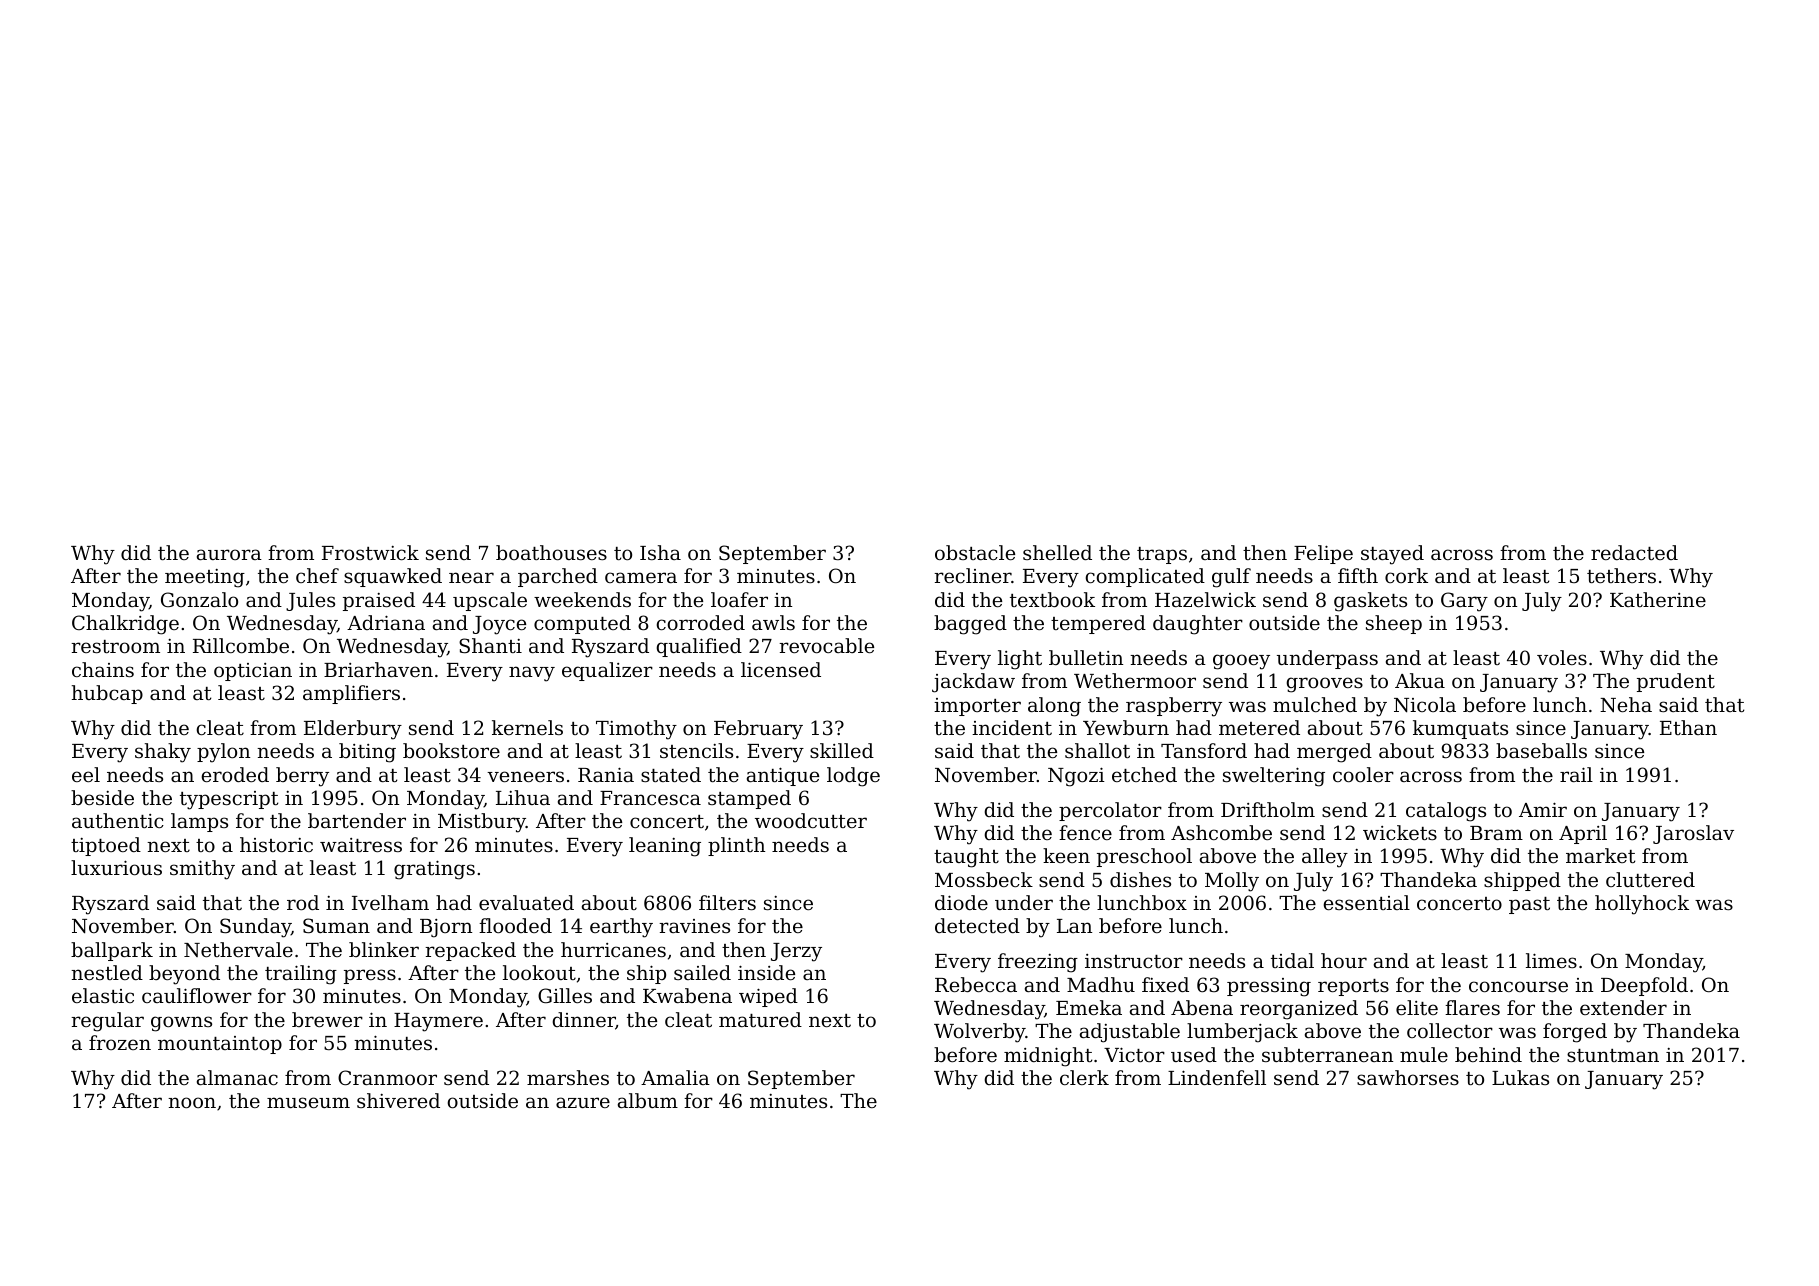 The height and width of the image is (1286, 1819). What do you see at coordinates (255, 928) in the image?
I see `Sunday` at bounding box center [255, 928].
